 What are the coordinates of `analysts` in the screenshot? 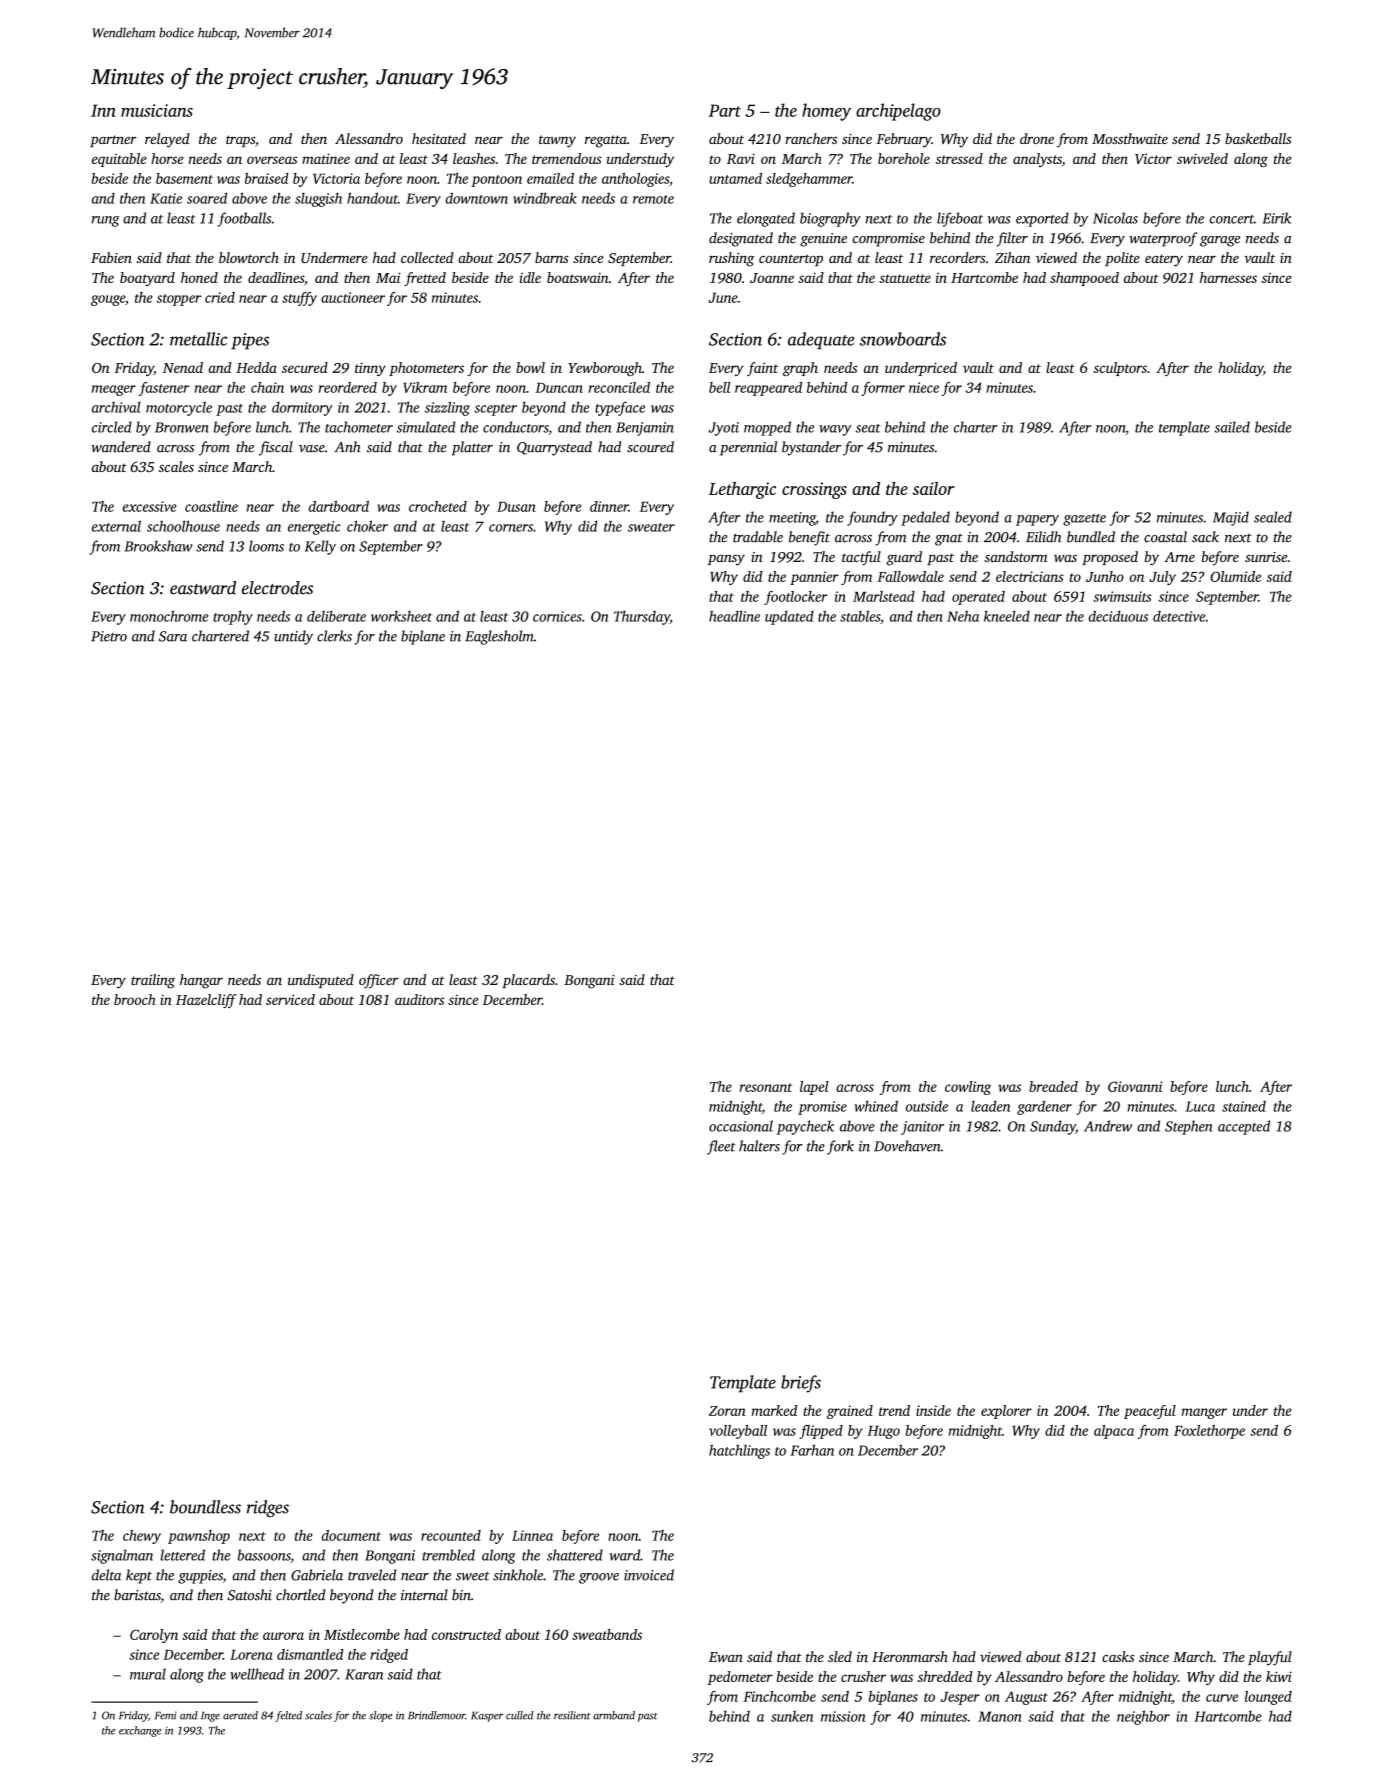 It's located at (1037, 160).
